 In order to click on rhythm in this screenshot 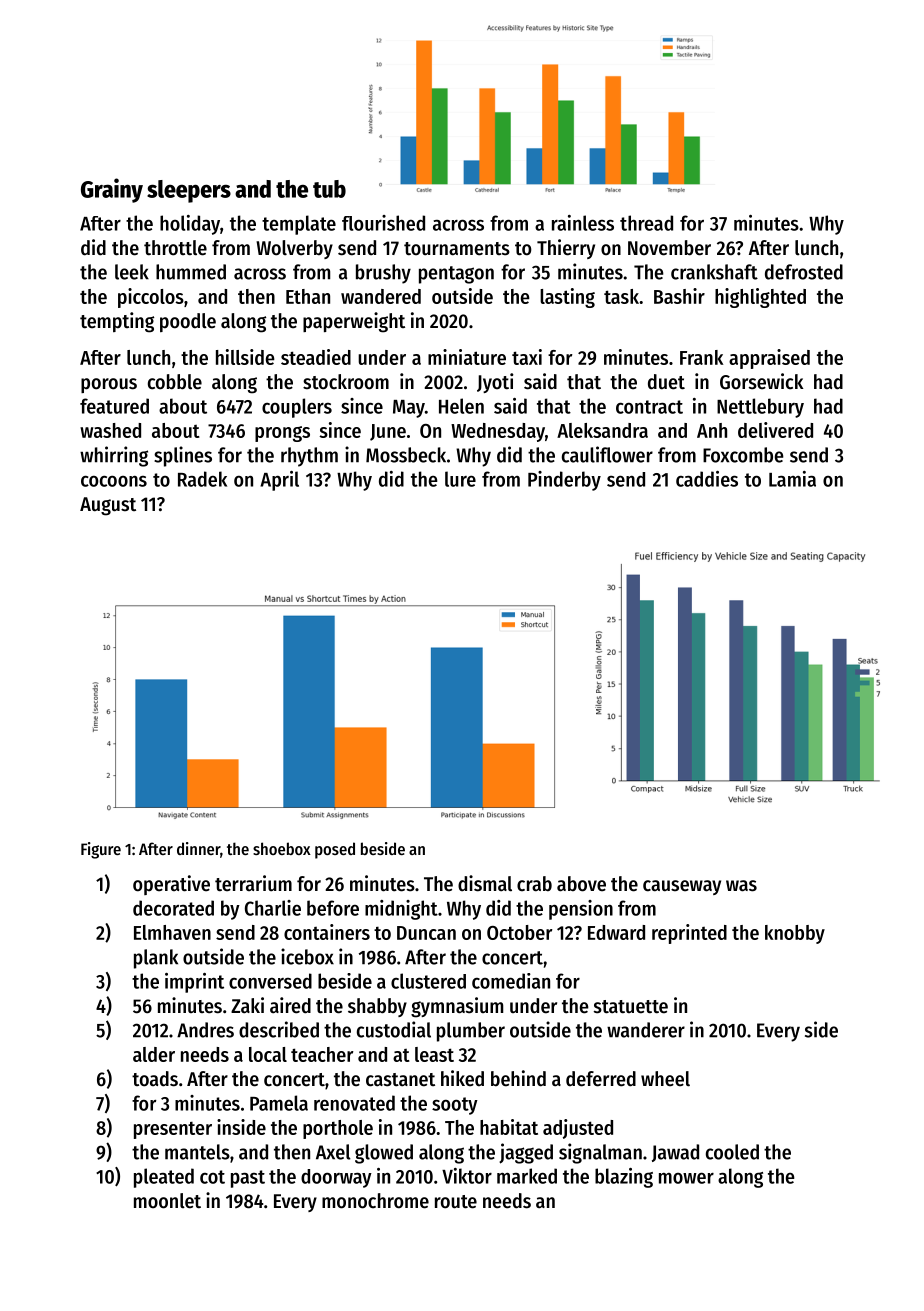, I will do `click(309, 457)`.
